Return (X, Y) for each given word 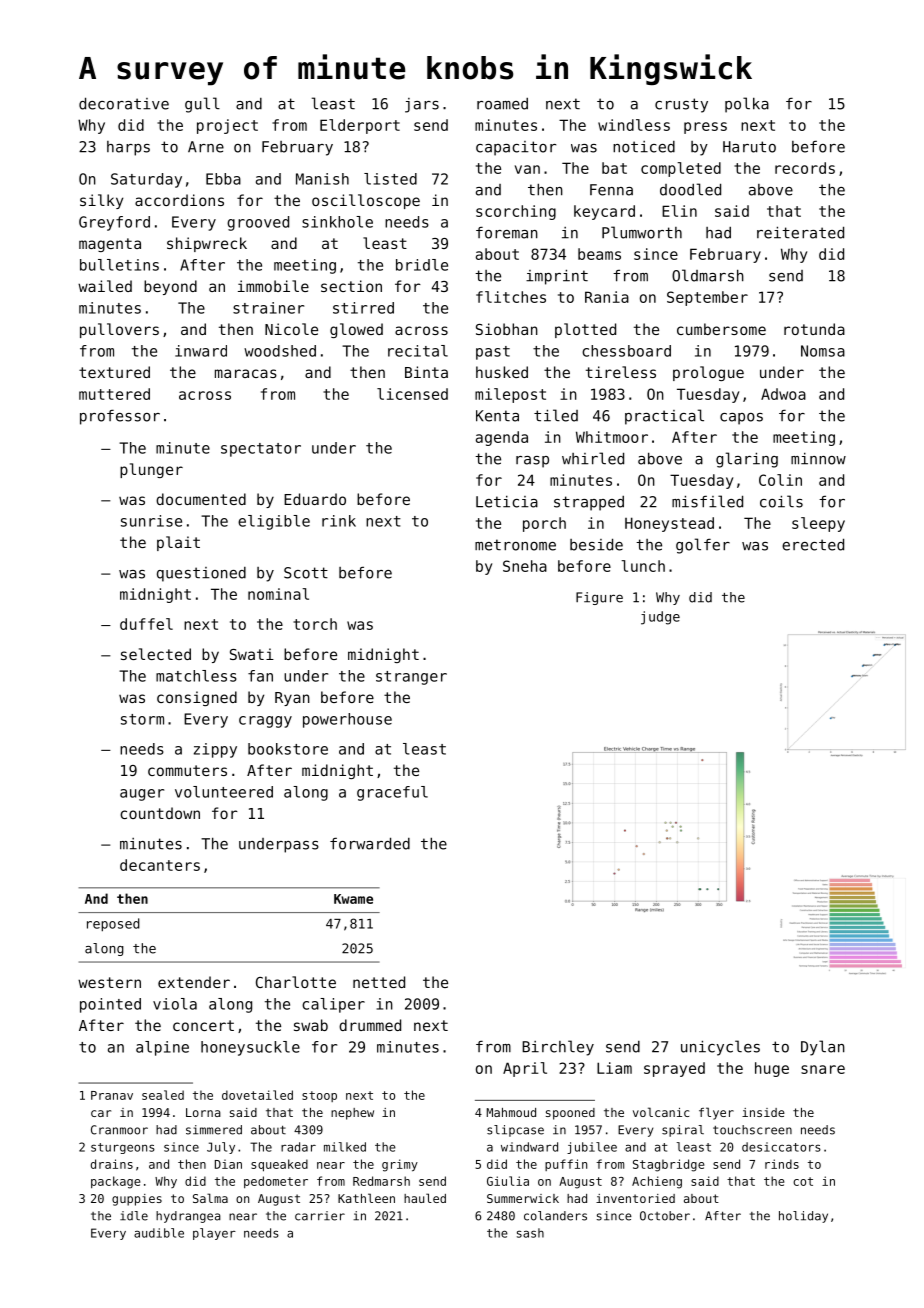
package (115, 1182)
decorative (124, 103)
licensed (412, 394)
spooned (570, 1114)
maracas (246, 373)
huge (772, 1069)
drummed (370, 1025)
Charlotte (296, 982)
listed (390, 179)
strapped (589, 503)
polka (747, 105)
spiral (683, 1131)
